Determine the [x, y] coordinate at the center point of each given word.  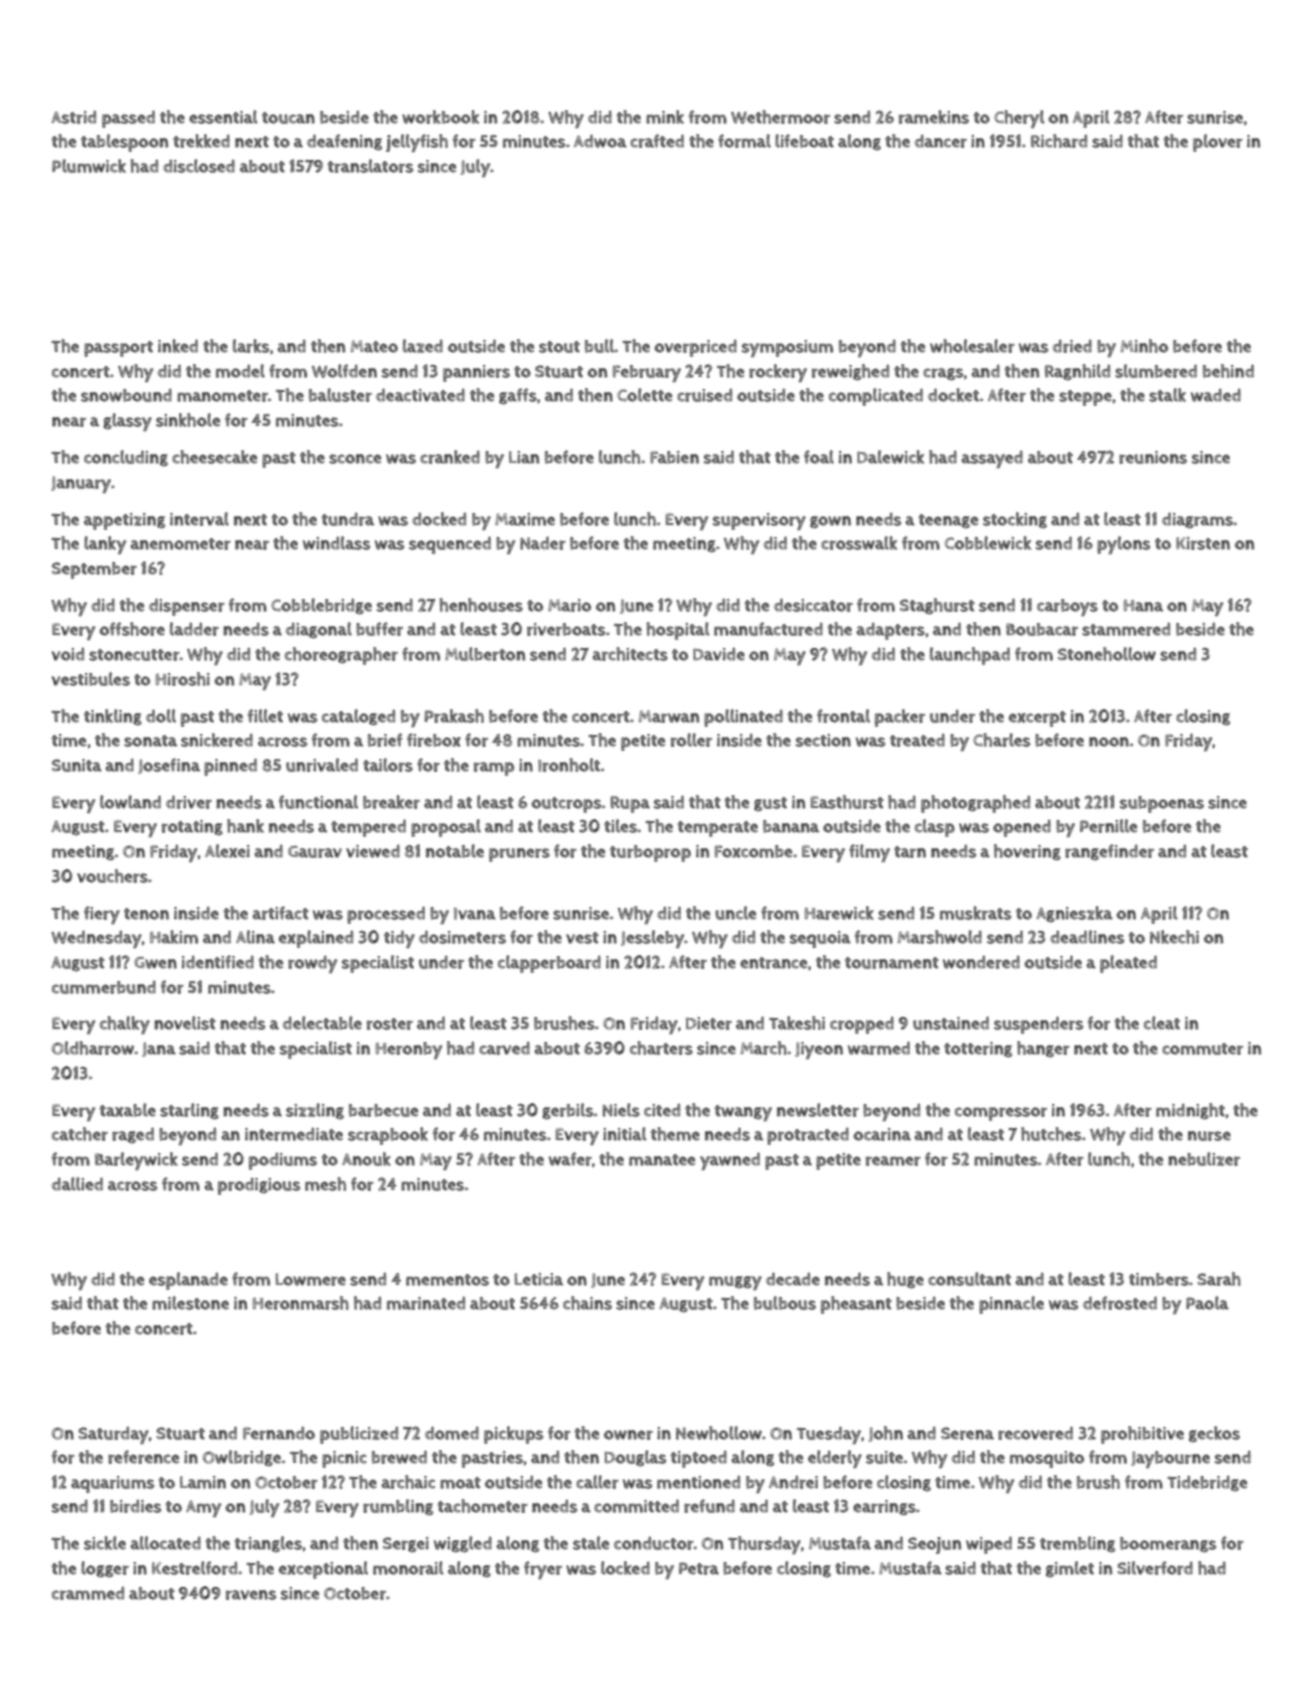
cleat [1162, 1023]
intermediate [294, 1134]
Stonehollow [1107, 654]
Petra [699, 1568]
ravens [251, 1595]
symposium [787, 348]
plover [1218, 143]
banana [791, 826]
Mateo [374, 346]
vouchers [112, 876]
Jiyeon [819, 1050]
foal [819, 457]
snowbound [126, 395]
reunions [1153, 457]
